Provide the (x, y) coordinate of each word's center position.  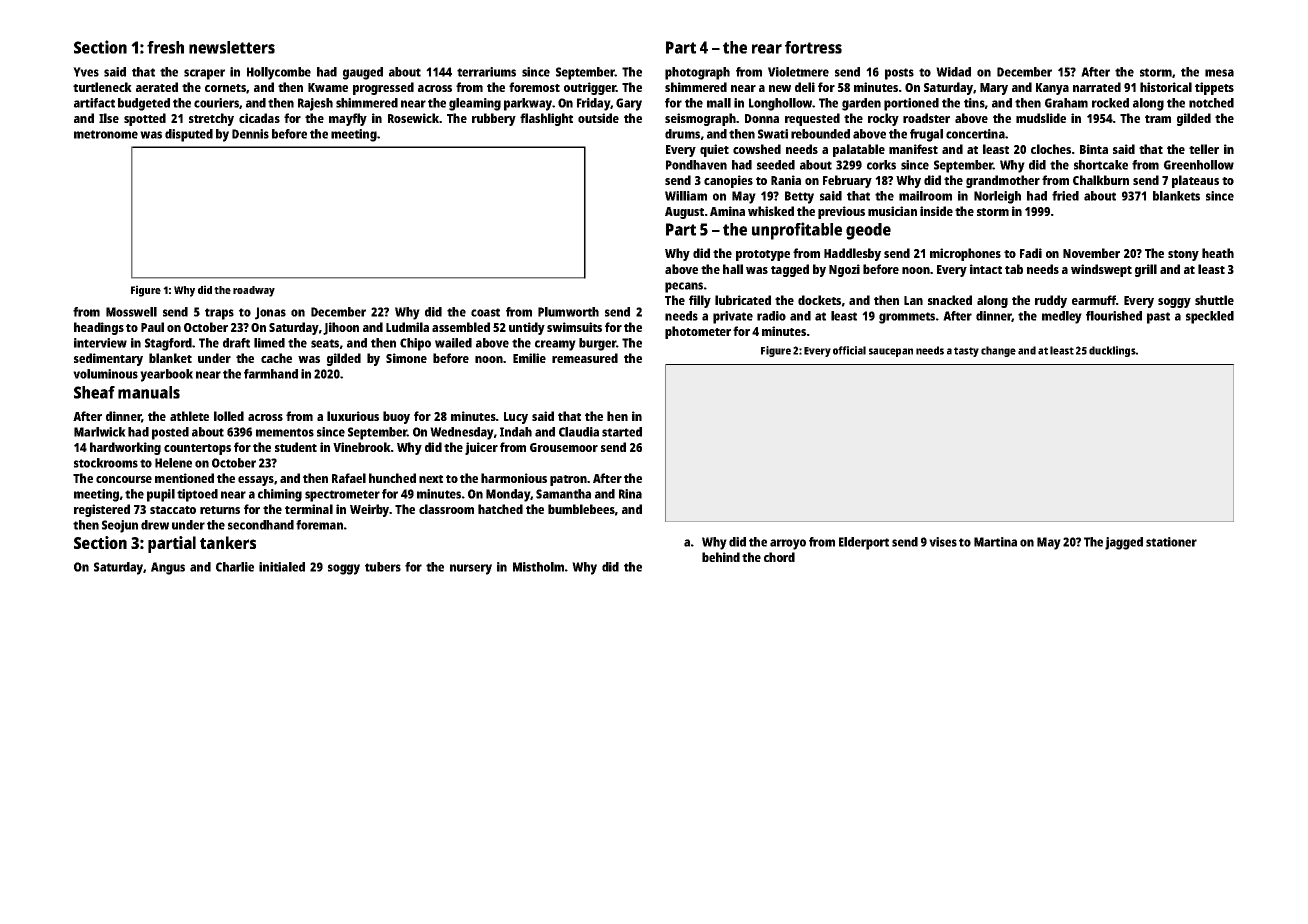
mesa (1219, 73)
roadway (254, 291)
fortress (813, 47)
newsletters (232, 47)
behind (721, 557)
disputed (189, 135)
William (686, 196)
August (684, 213)
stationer (1171, 542)
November (1091, 253)
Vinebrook (362, 447)
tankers (228, 542)
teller (1204, 149)
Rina (630, 494)
